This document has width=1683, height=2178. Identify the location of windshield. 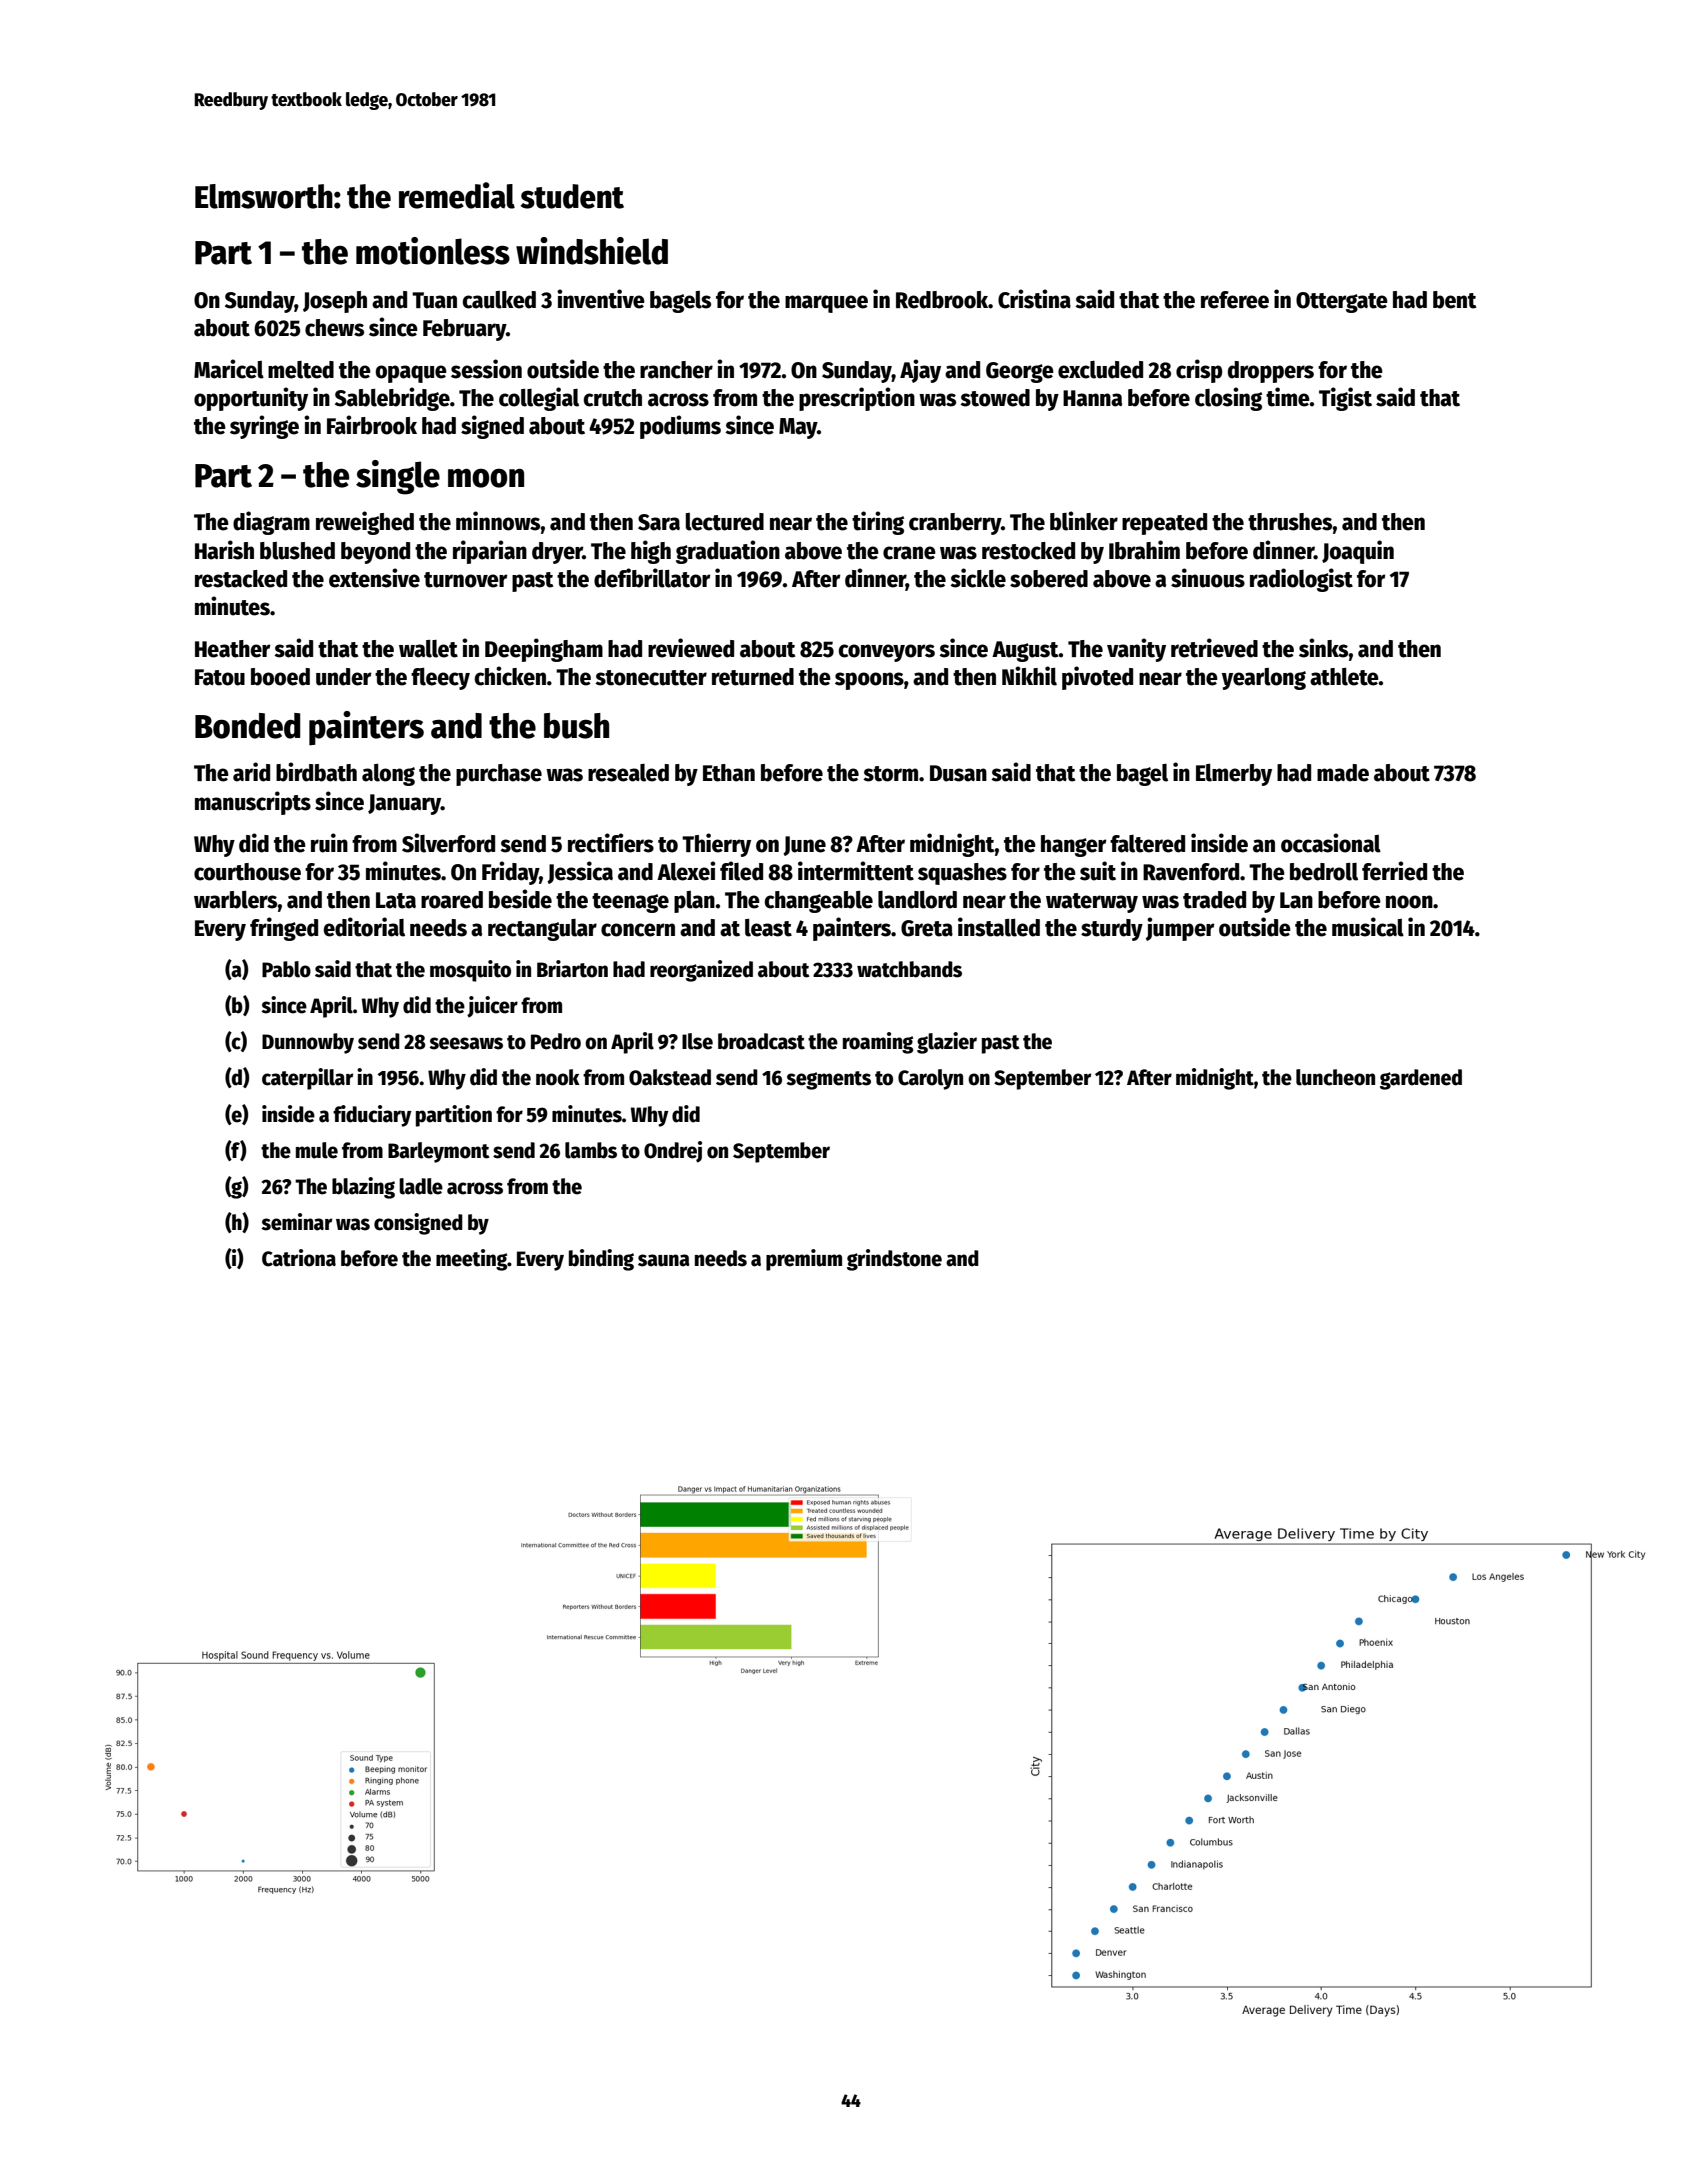
(592, 251).
